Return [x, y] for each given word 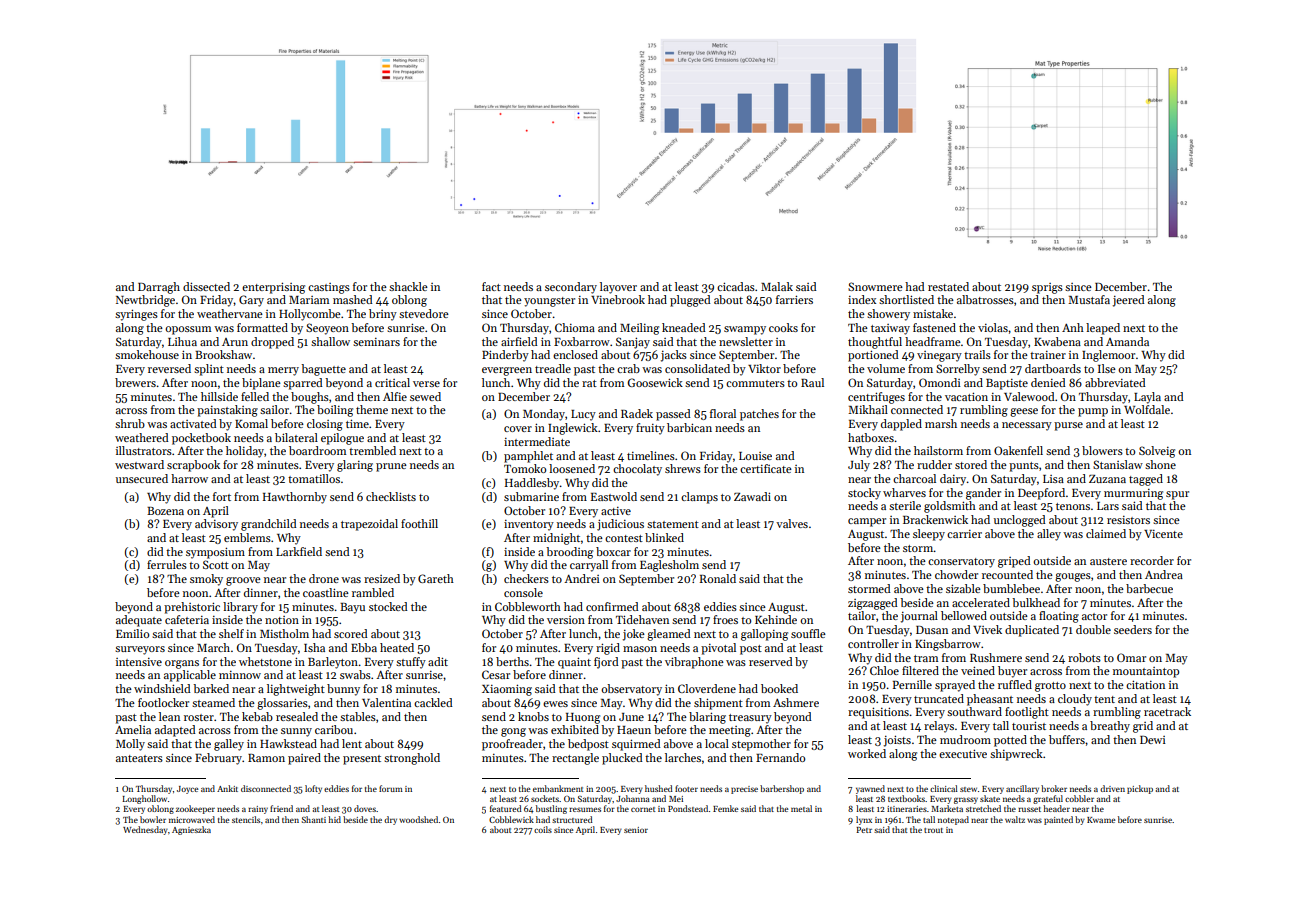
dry [390, 820]
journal [919, 617]
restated [948, 286]
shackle [408, 286]
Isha [314, 647]
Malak [777, 286]
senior [636, 830]
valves [792, 523]
